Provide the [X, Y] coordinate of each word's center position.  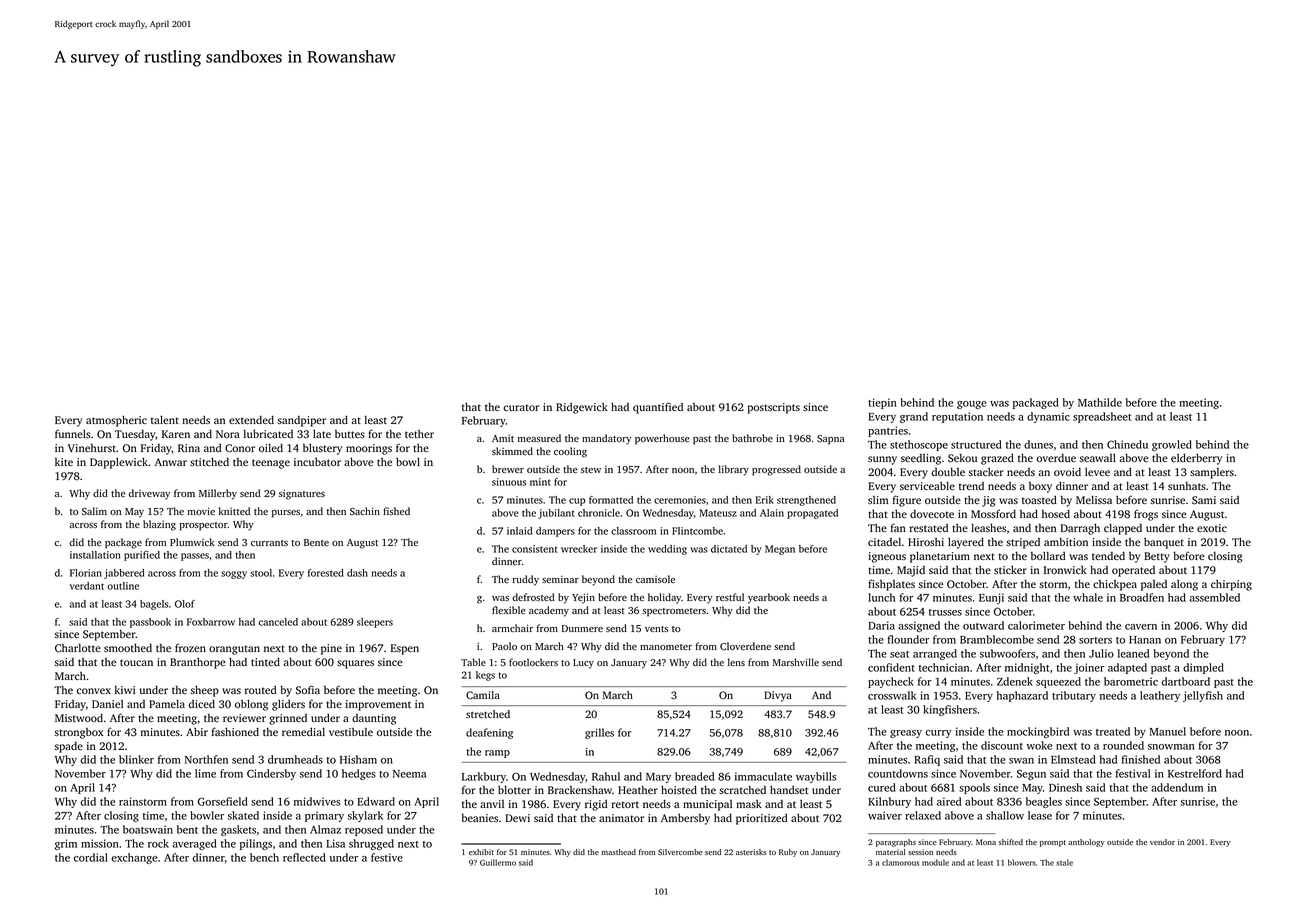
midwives [317, 801]
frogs [1146, 515]
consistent [535, 549]
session [920, 852]
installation [95, 555]
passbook [150, 623]
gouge [971, 405]
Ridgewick [582, 408]
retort [625, 804]
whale [1088, 597]
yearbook [769, 598]
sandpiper [302, 421]
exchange [134, 858]
